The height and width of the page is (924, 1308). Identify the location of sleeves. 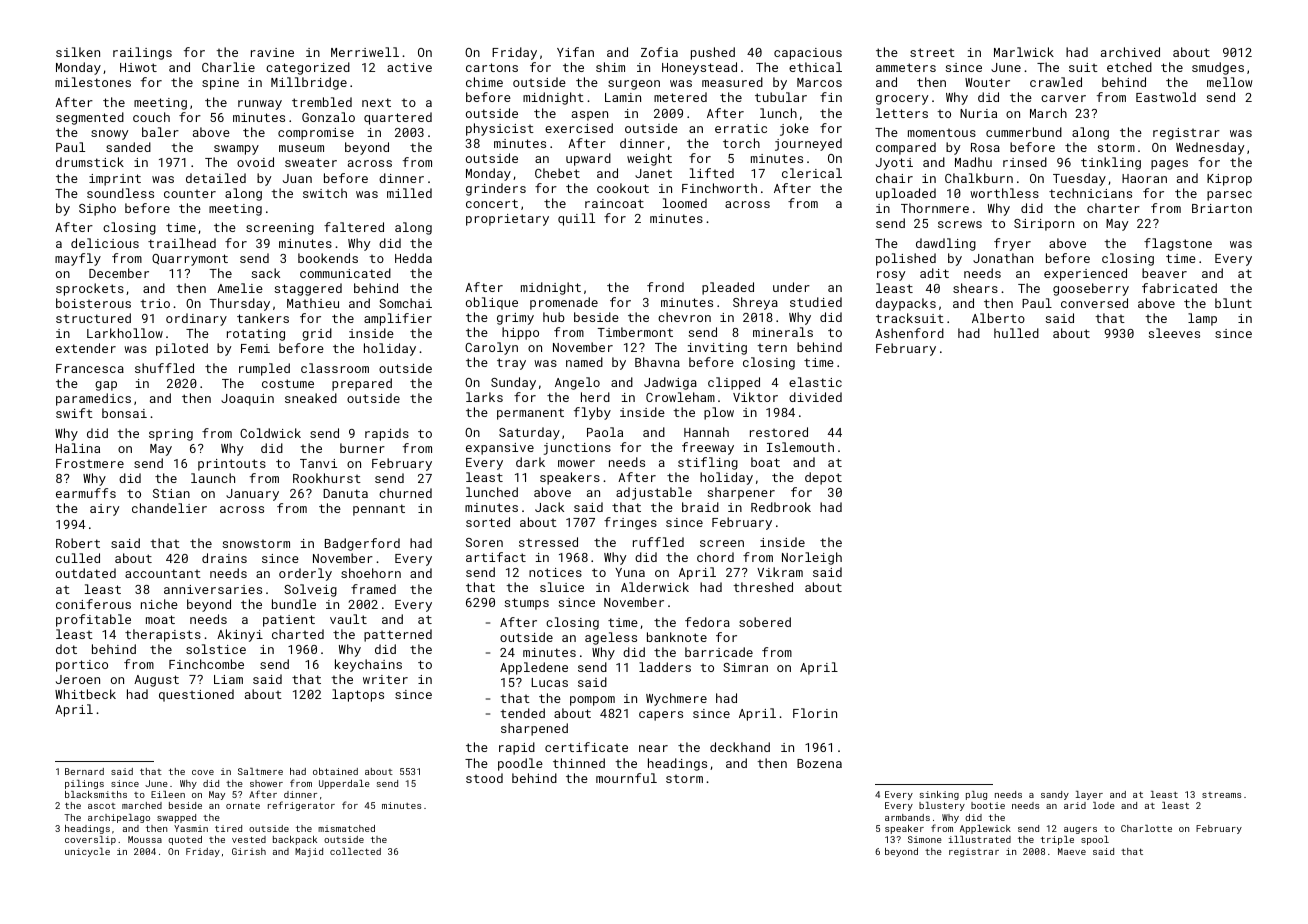
(1174, 333).
